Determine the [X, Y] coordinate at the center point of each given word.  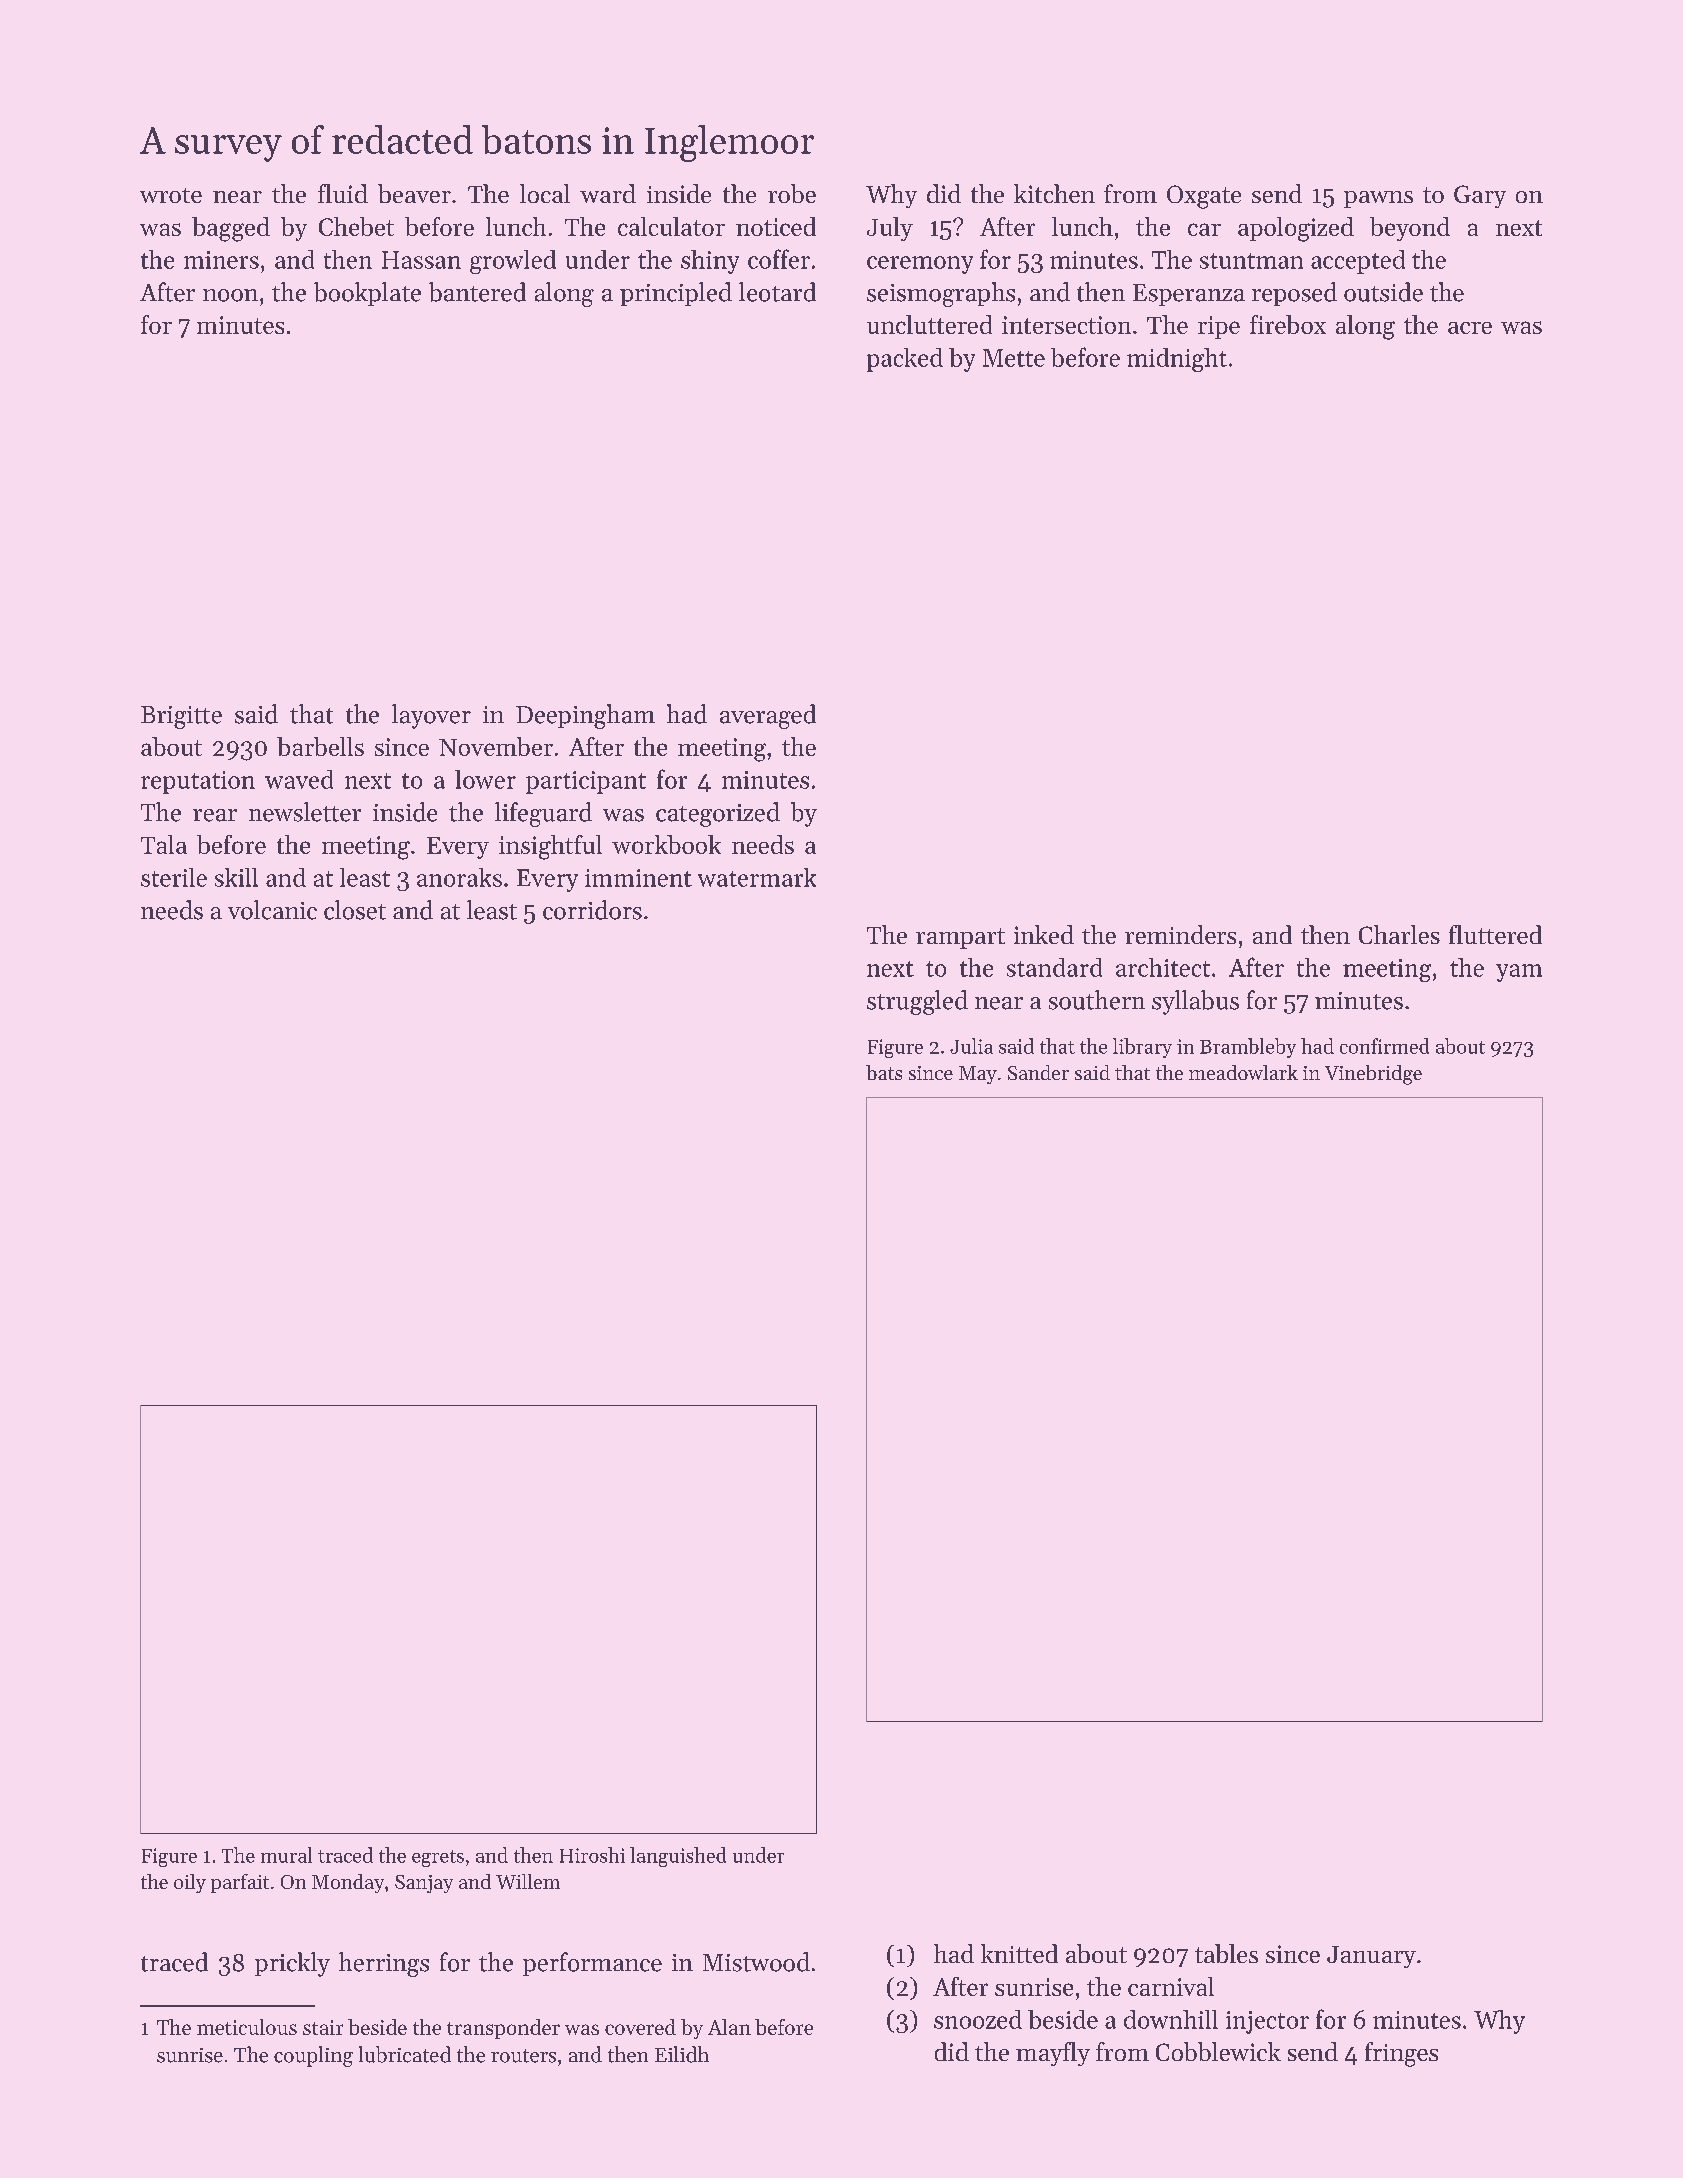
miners [221, 260]
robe [792, 193]
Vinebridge [1373, 1075]
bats [884, 1072]
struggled [917, 1002]
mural [286, 1855]
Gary [1480, 196]
